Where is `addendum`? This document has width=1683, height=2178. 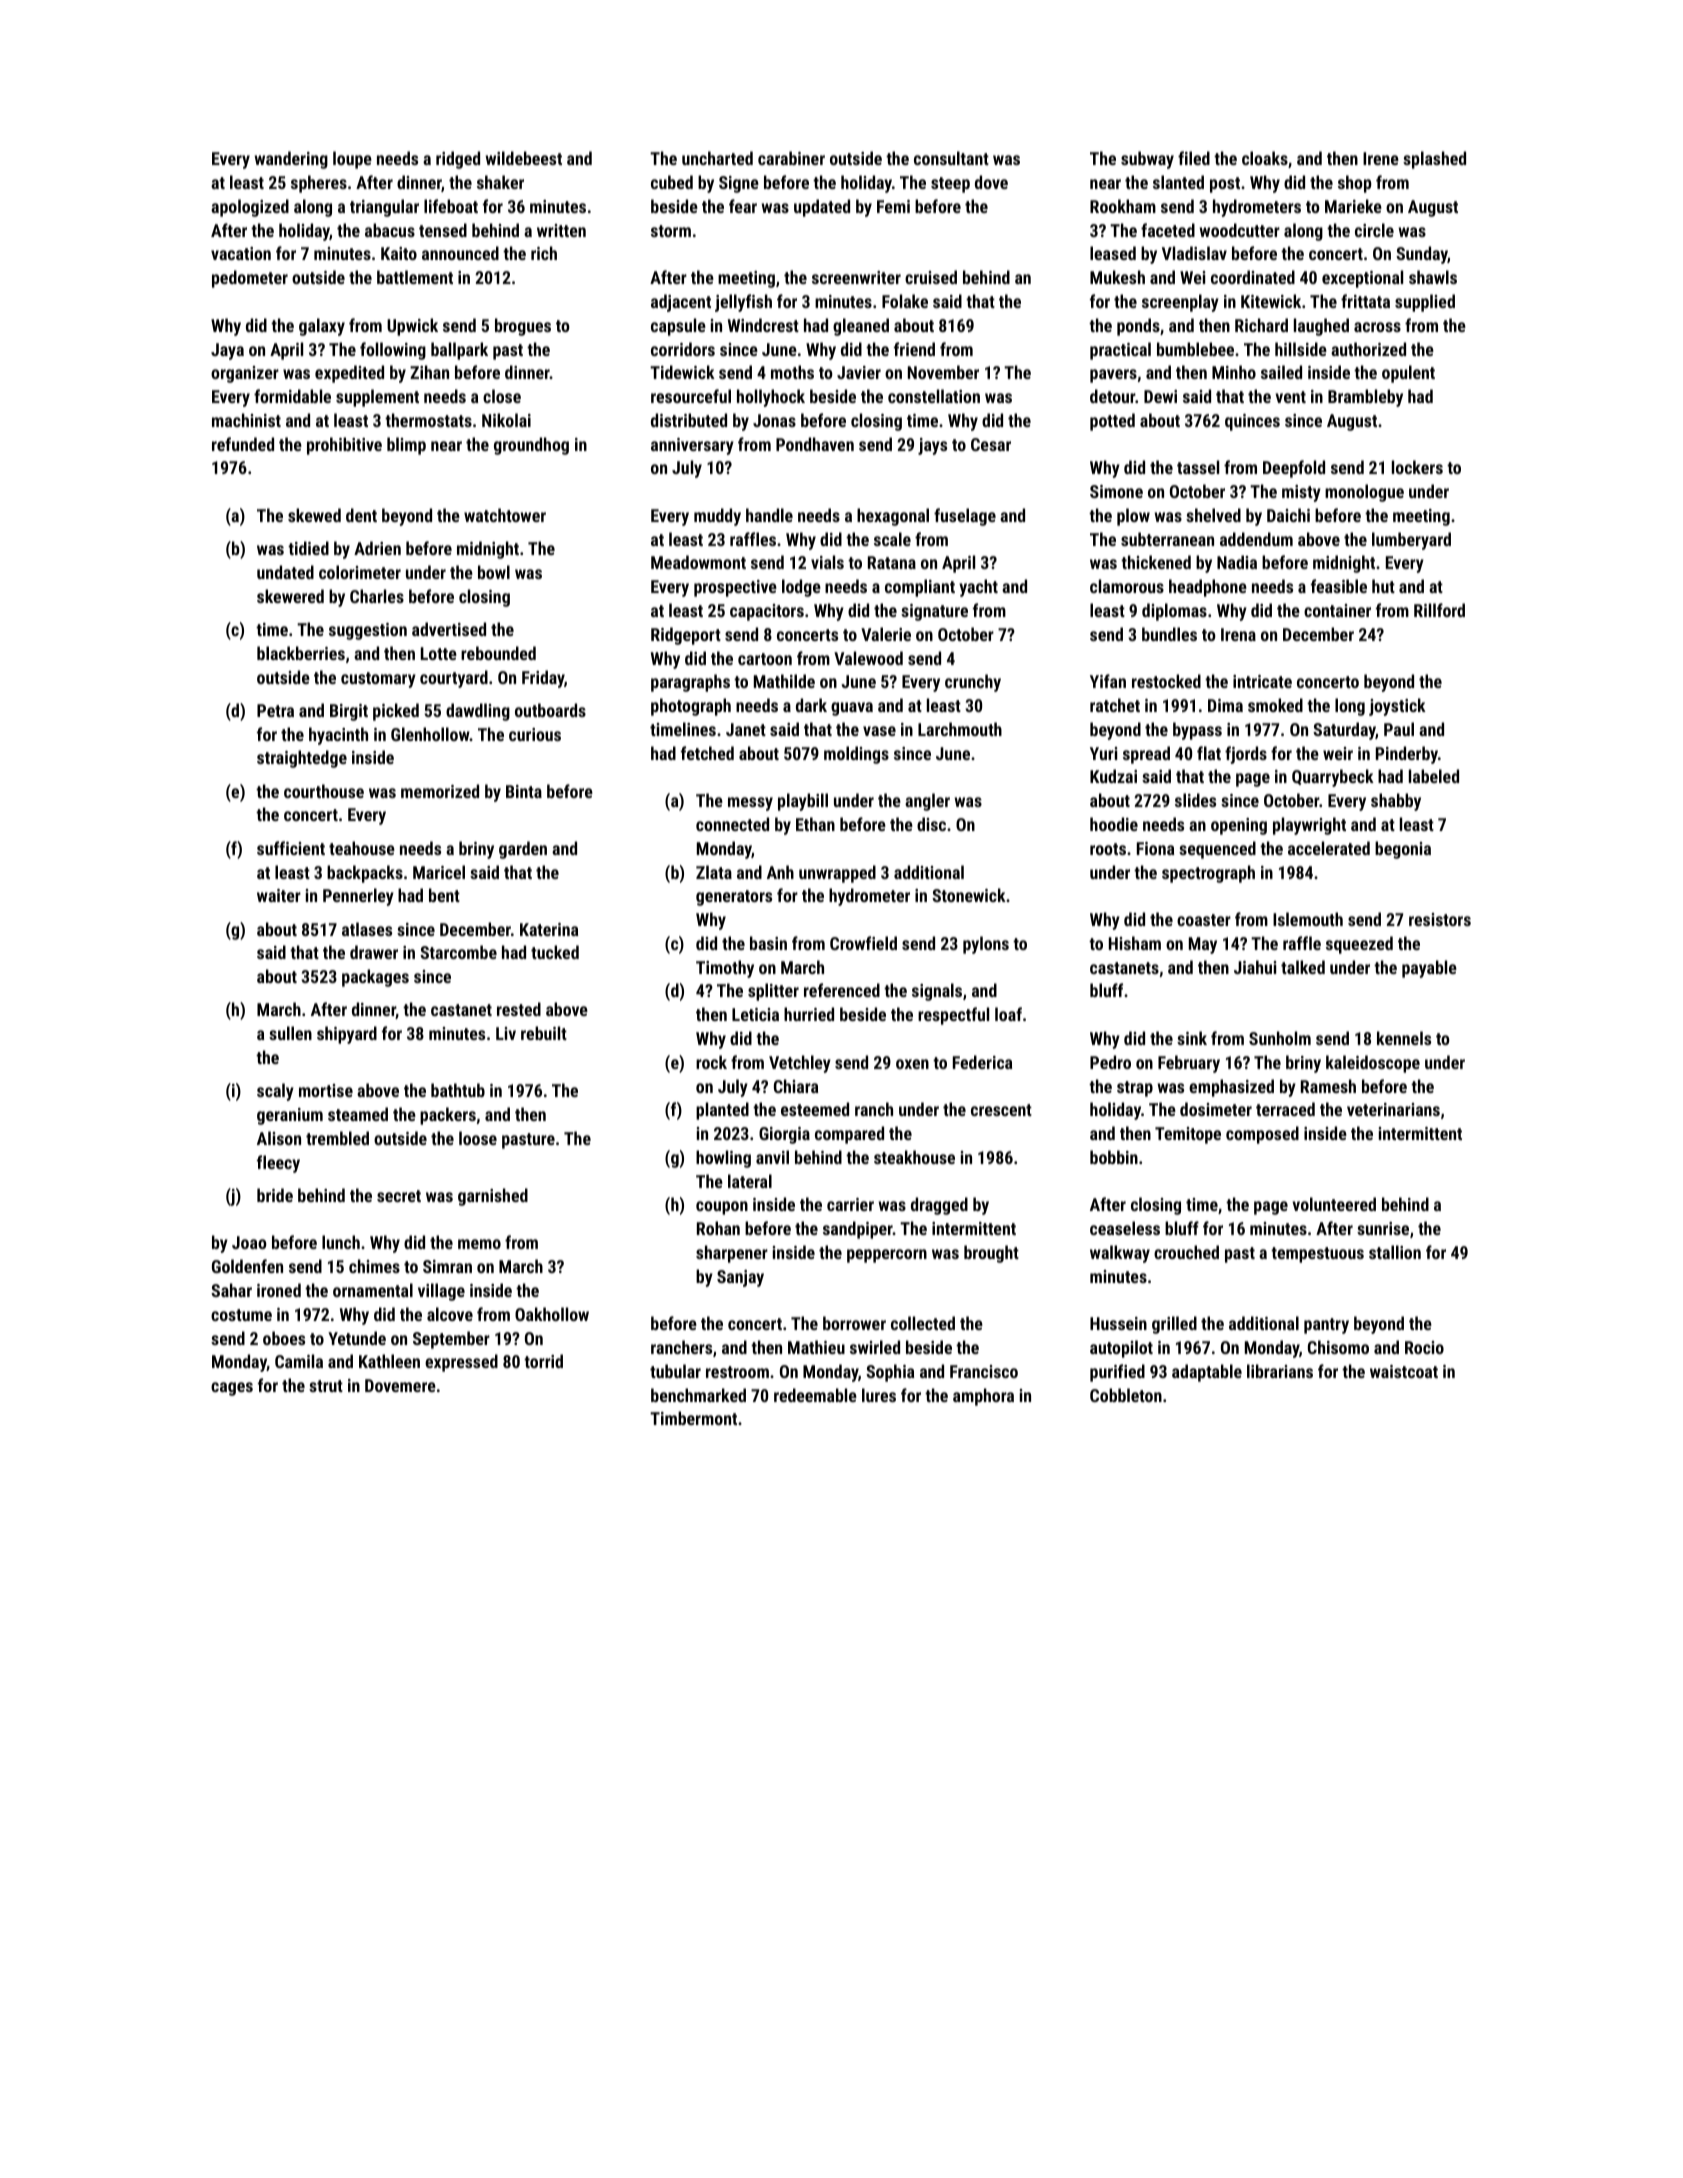 addendum is located at coordinates (1256, 539).
